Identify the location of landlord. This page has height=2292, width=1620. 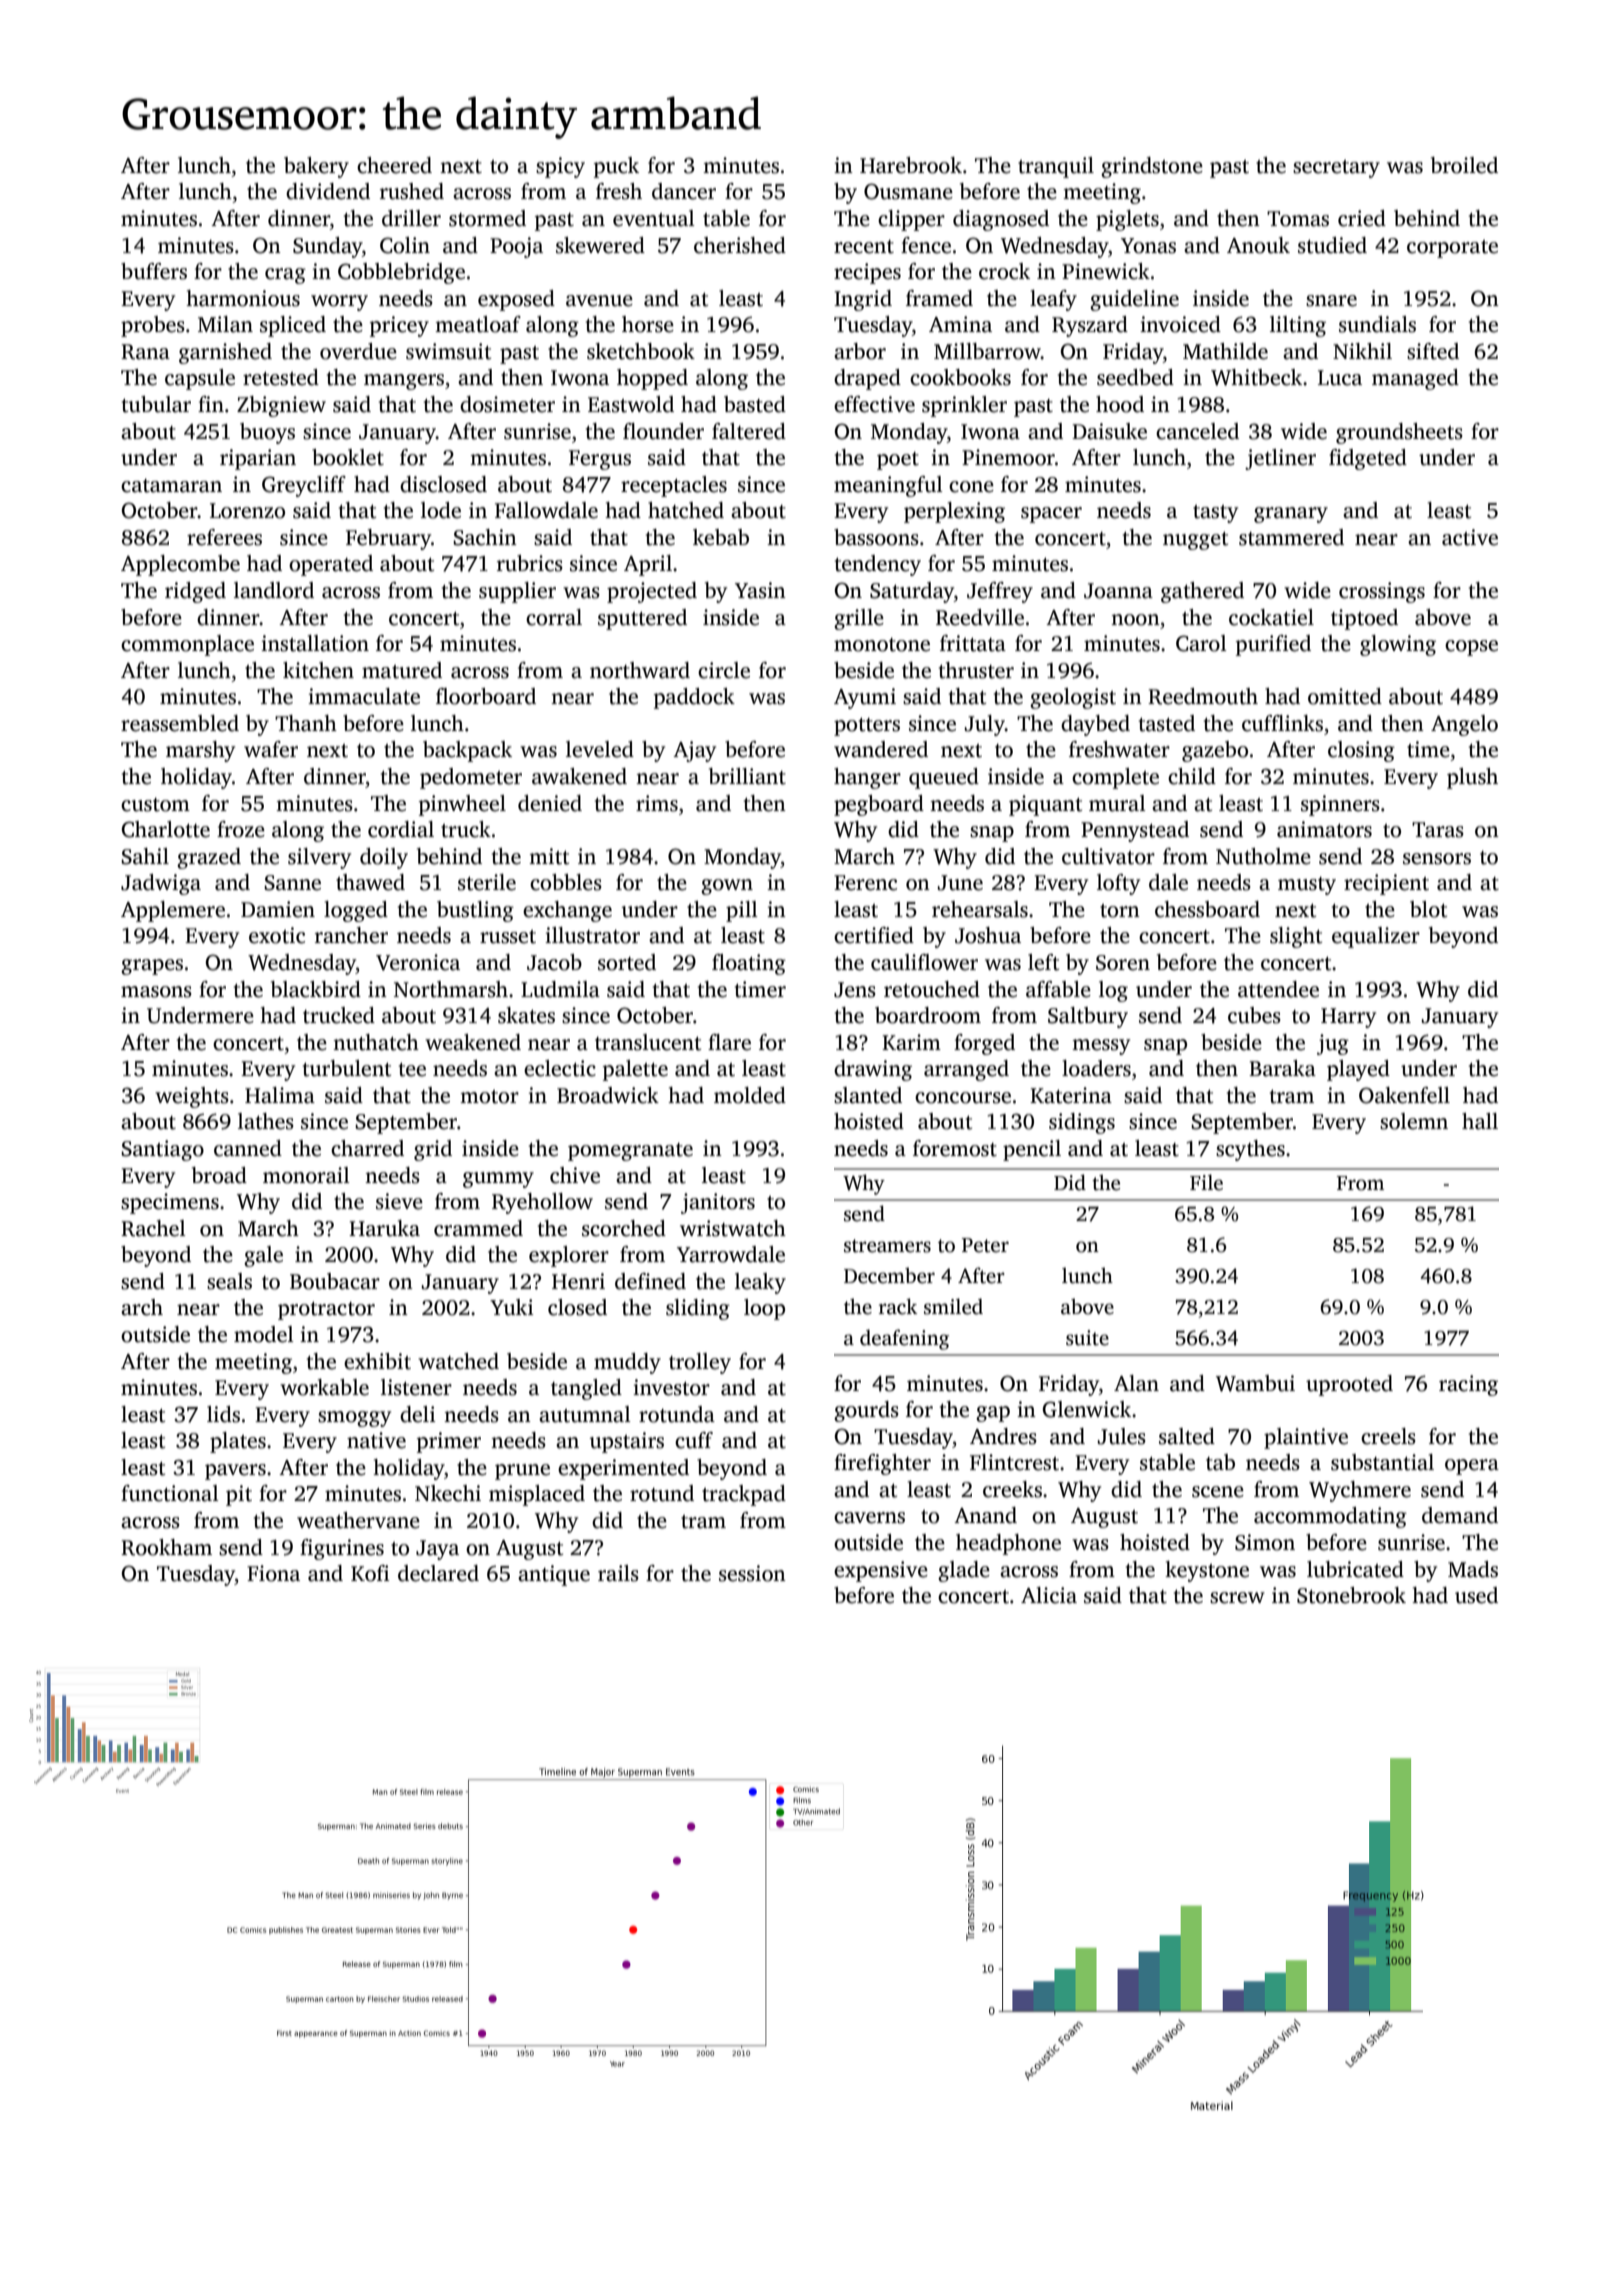
(274, 590).
